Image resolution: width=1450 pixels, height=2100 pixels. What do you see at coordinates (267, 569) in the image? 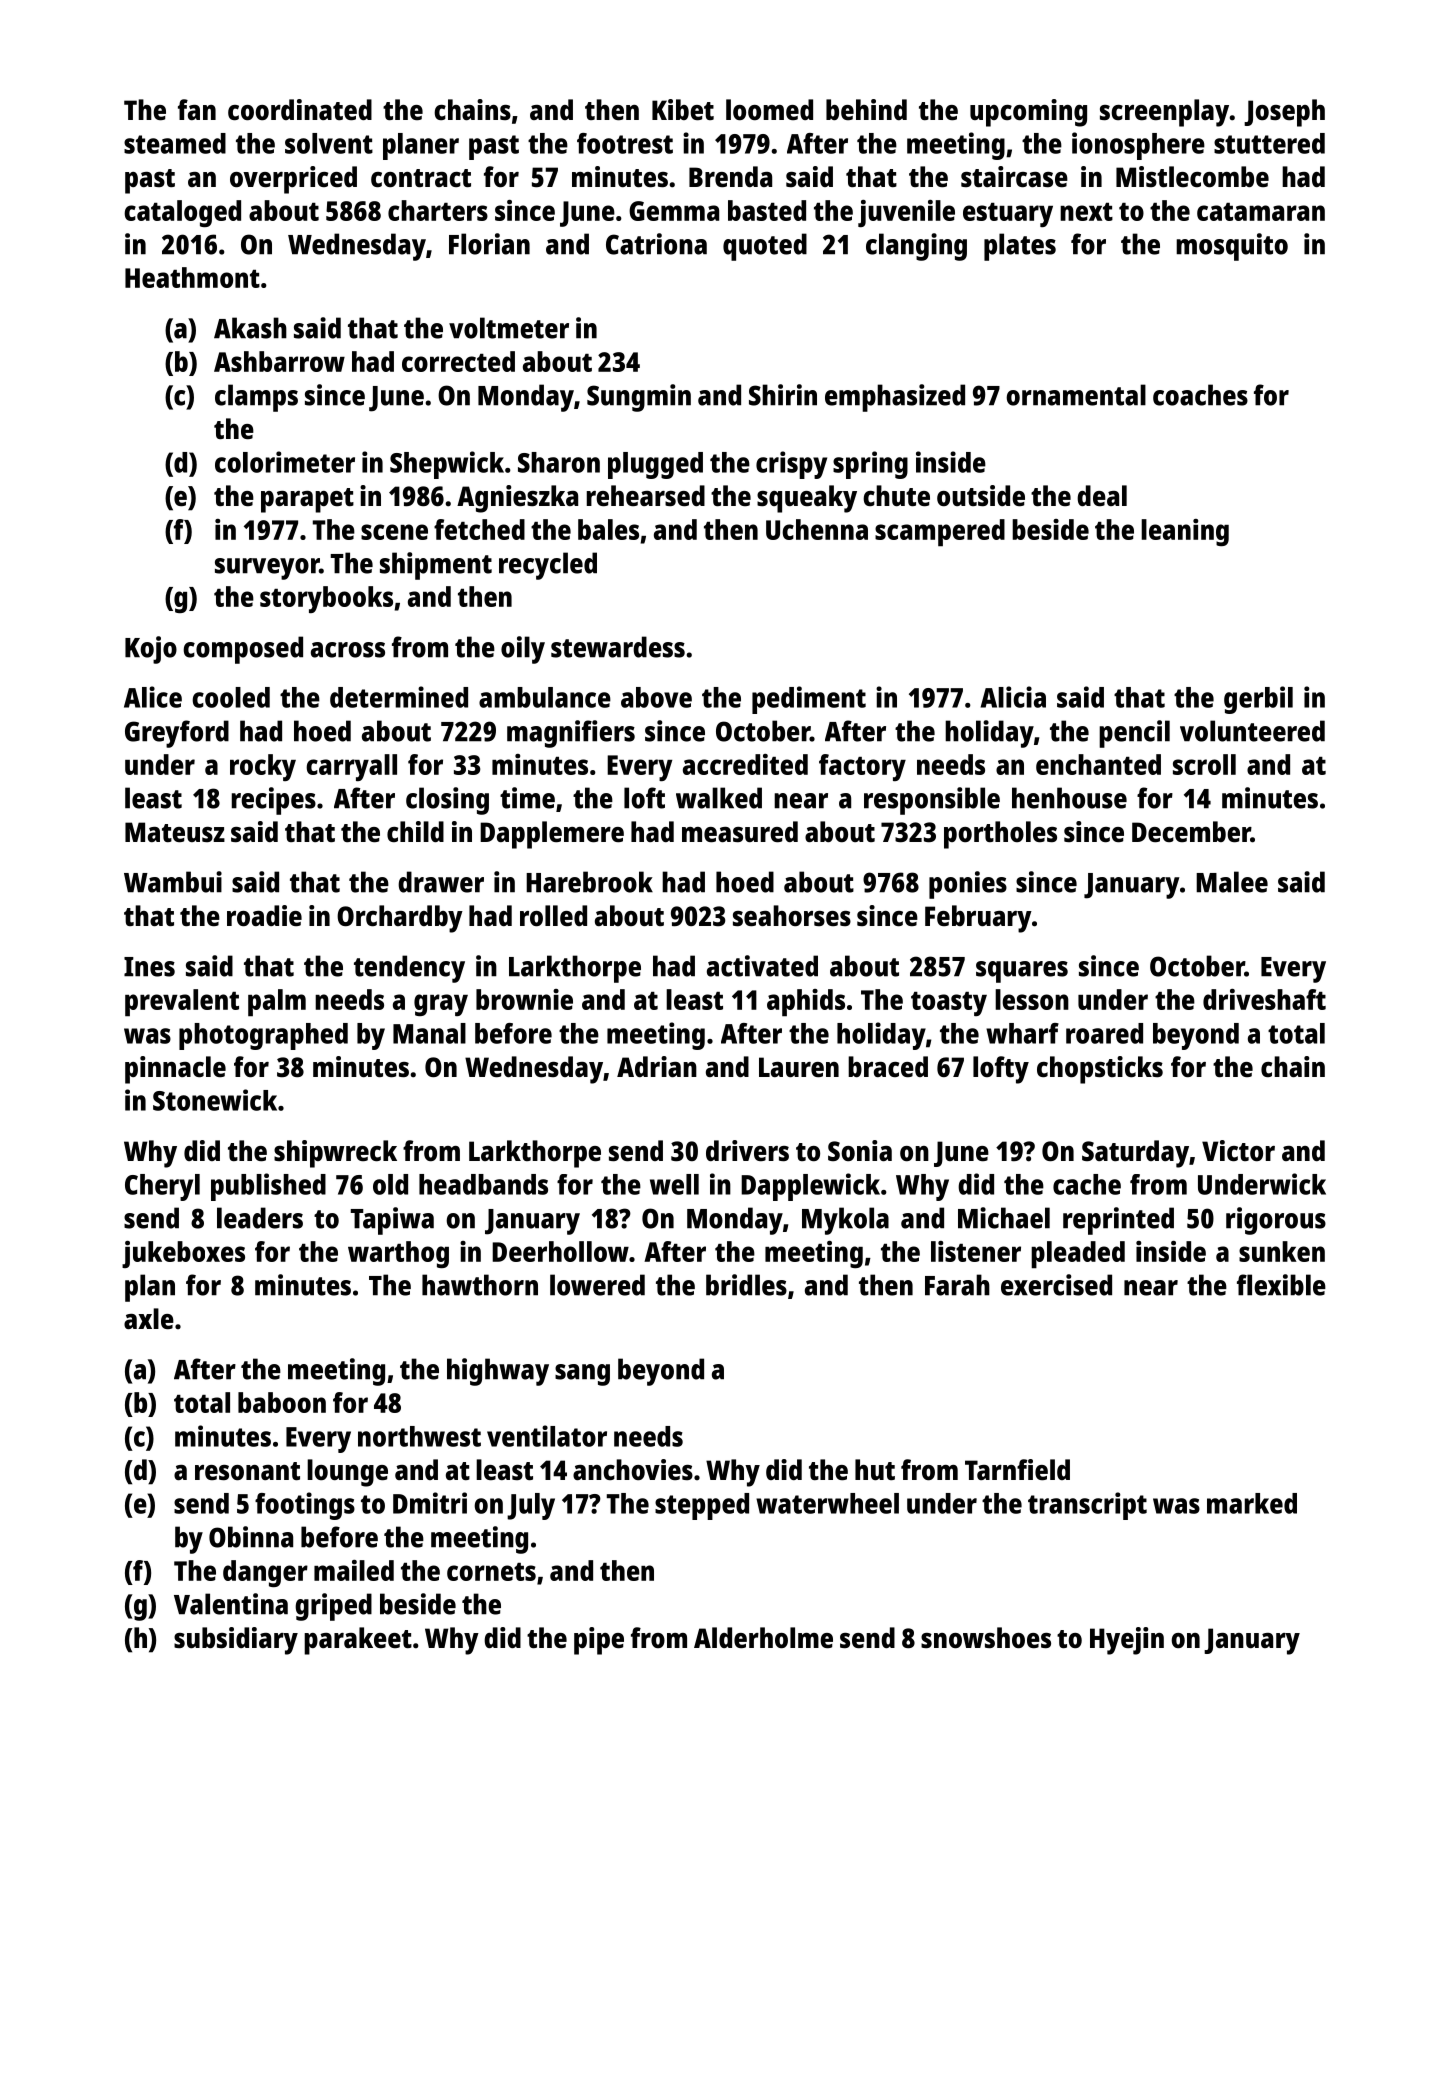
I see `surveyor` at bounding box center [267, 569].
